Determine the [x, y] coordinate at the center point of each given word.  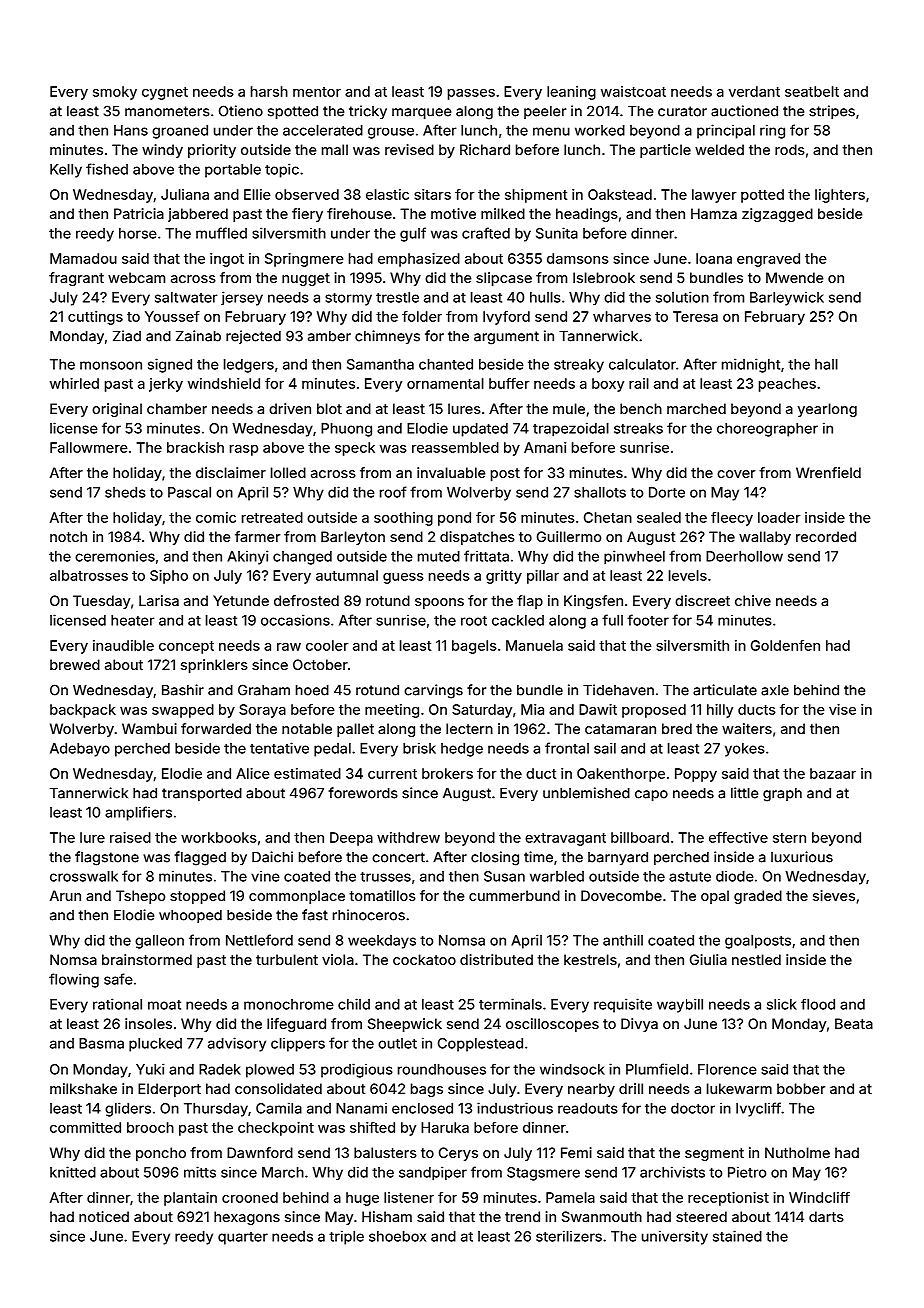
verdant [754, 91]
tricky [368, 112]
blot [329, 408]
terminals [510, 1004]
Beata [854, 1023]
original [117, 410]
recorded [826, 536]
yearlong [827, 410]
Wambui [149, 728]
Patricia [139, 213]
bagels [474, 647]
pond [454, 519]
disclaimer [231, 472]
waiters [747, 728]
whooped [190, 916]
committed [85, 1127]
